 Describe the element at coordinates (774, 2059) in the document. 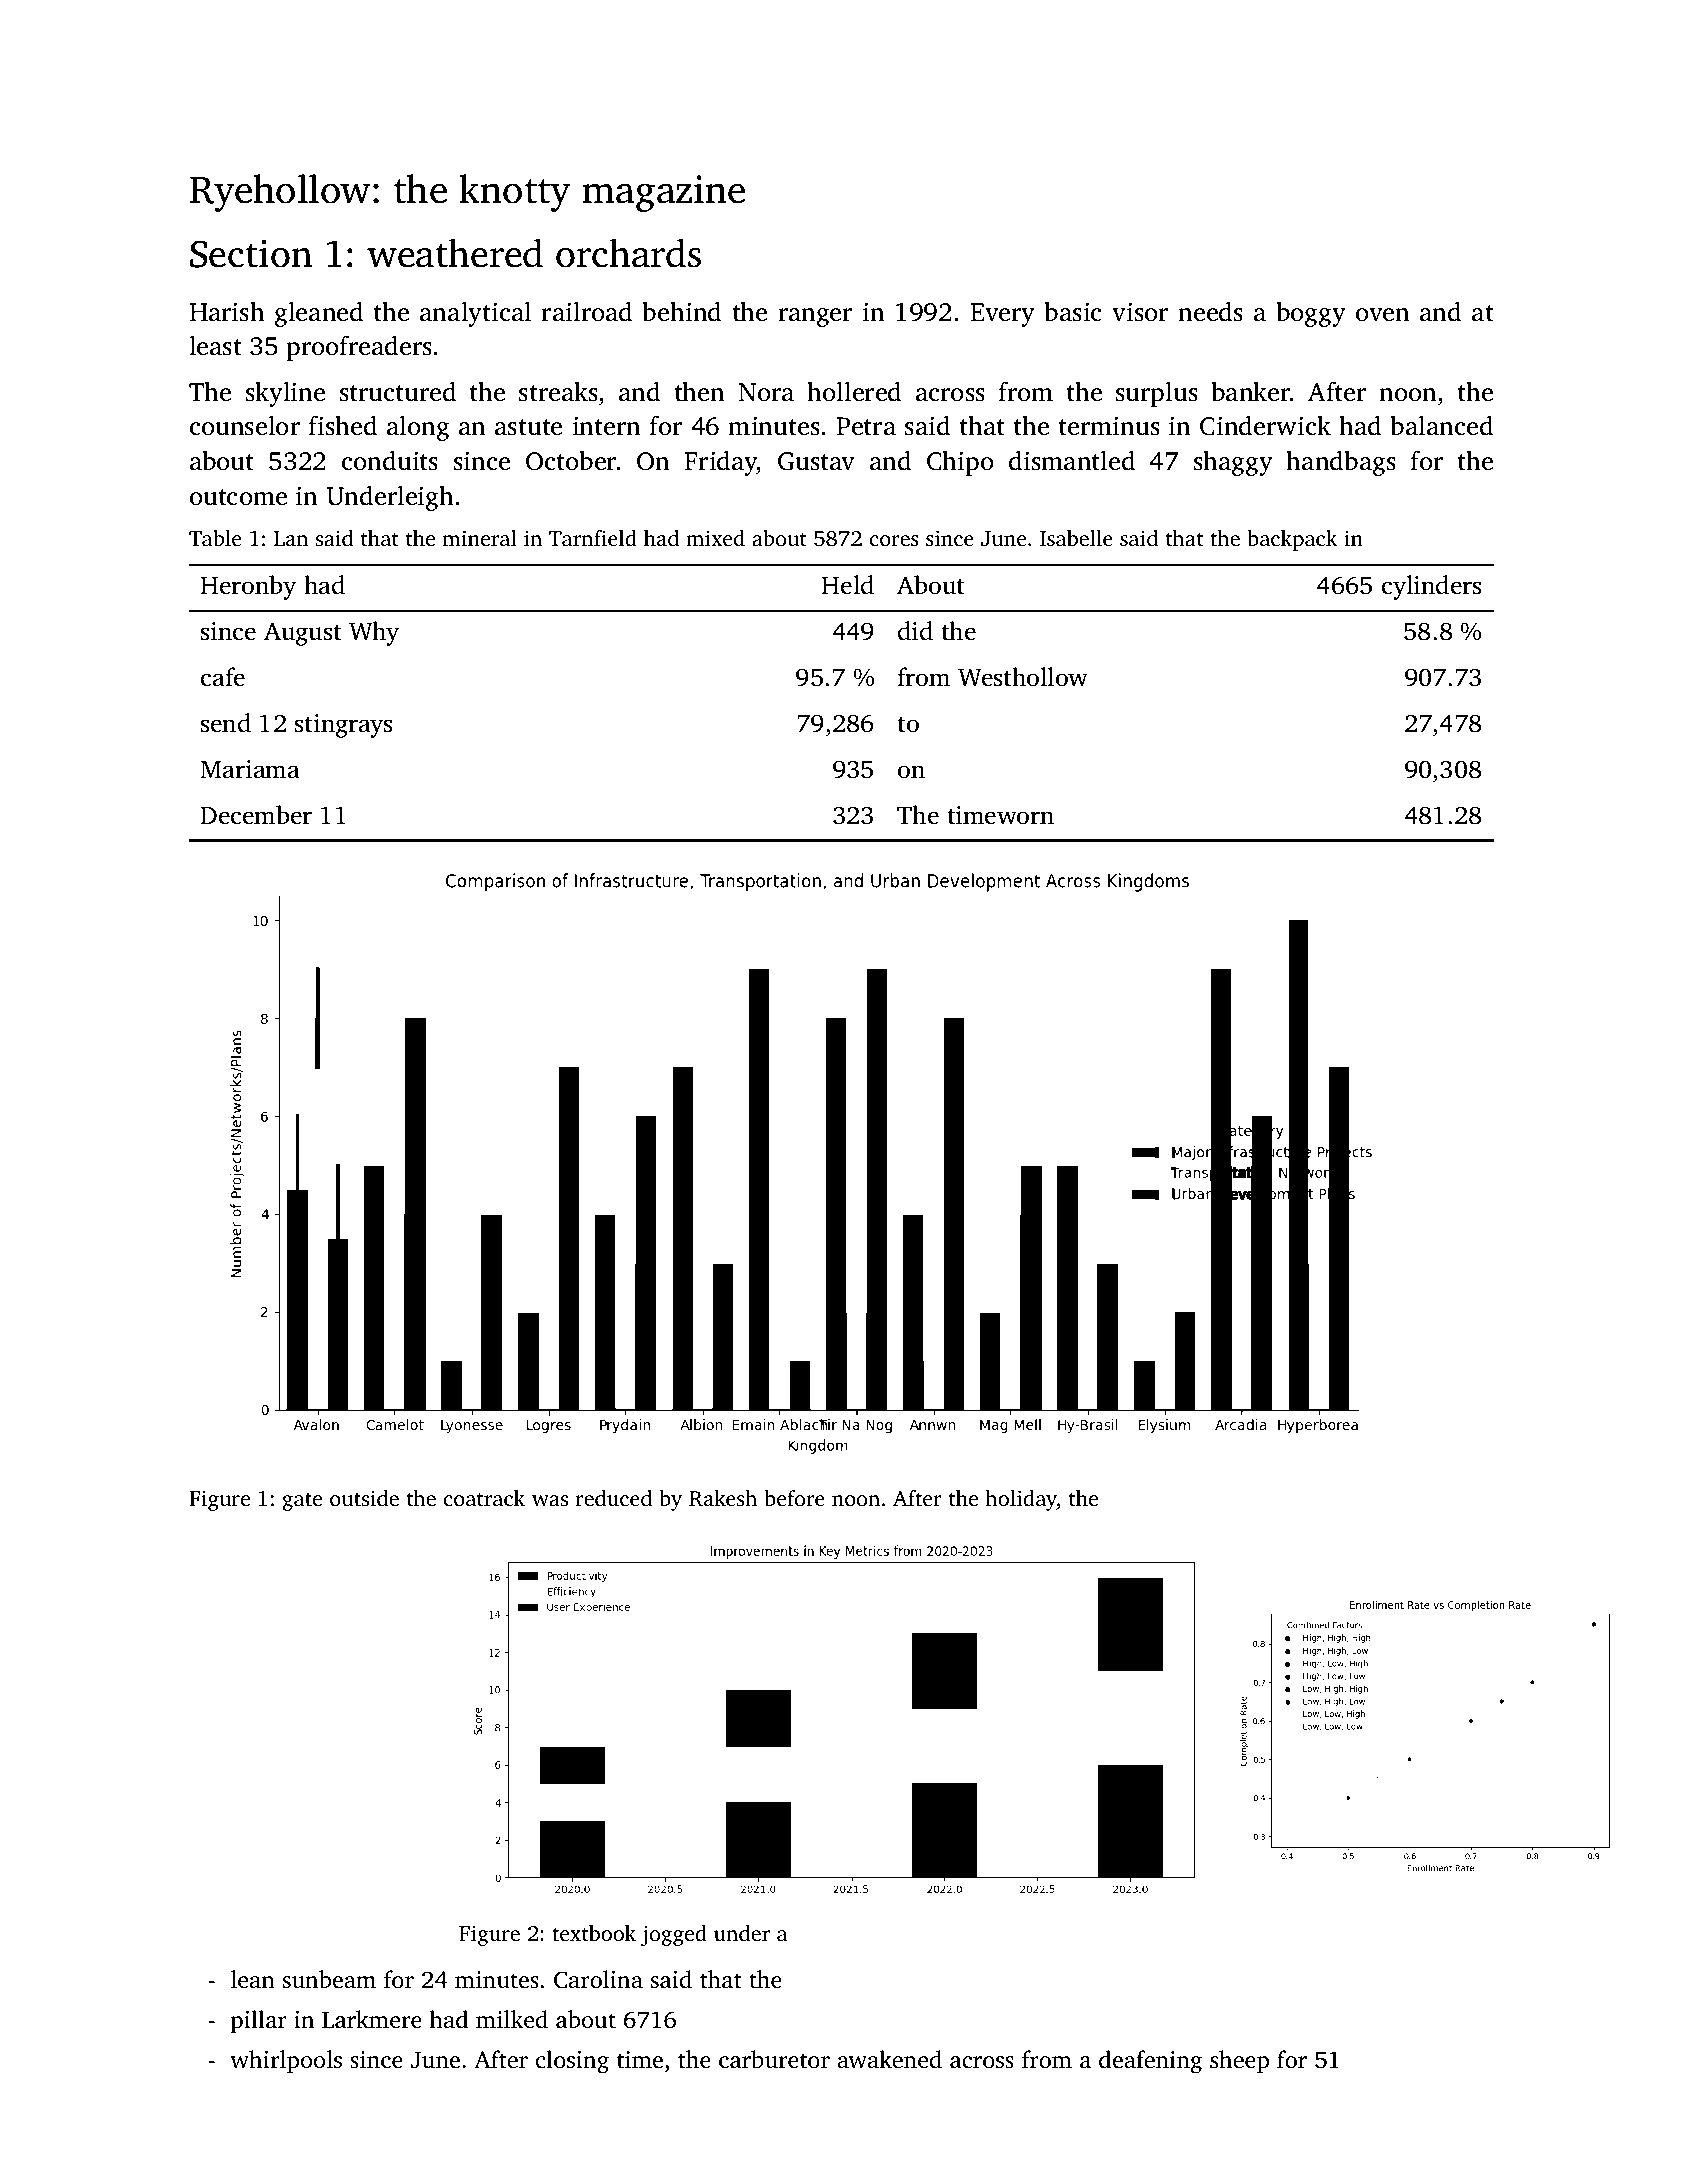

I see `carburetor` at that location.
